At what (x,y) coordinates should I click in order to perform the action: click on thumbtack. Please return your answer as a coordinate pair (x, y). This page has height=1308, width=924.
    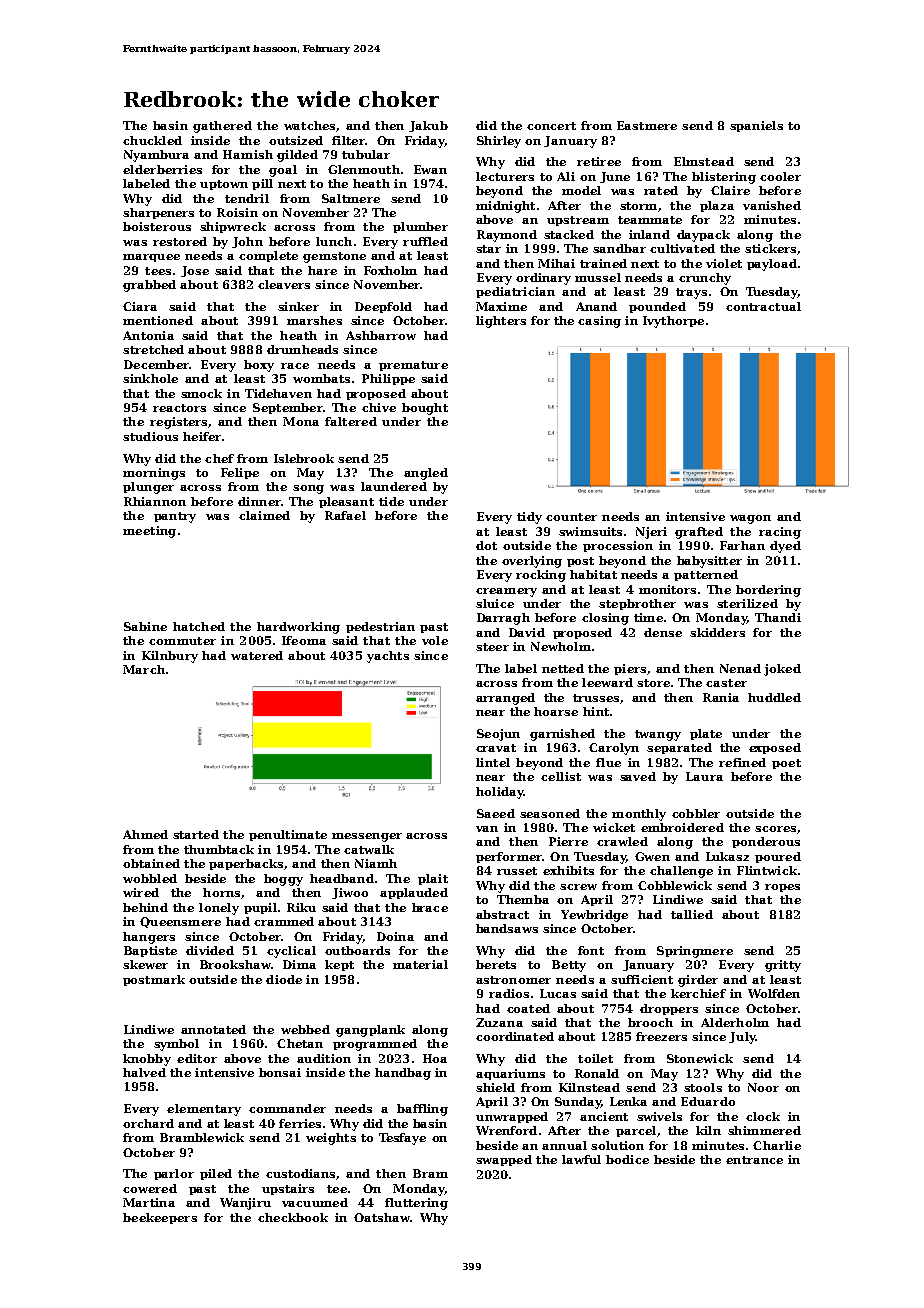
    Looking at the image, I should click on (219, 849).
